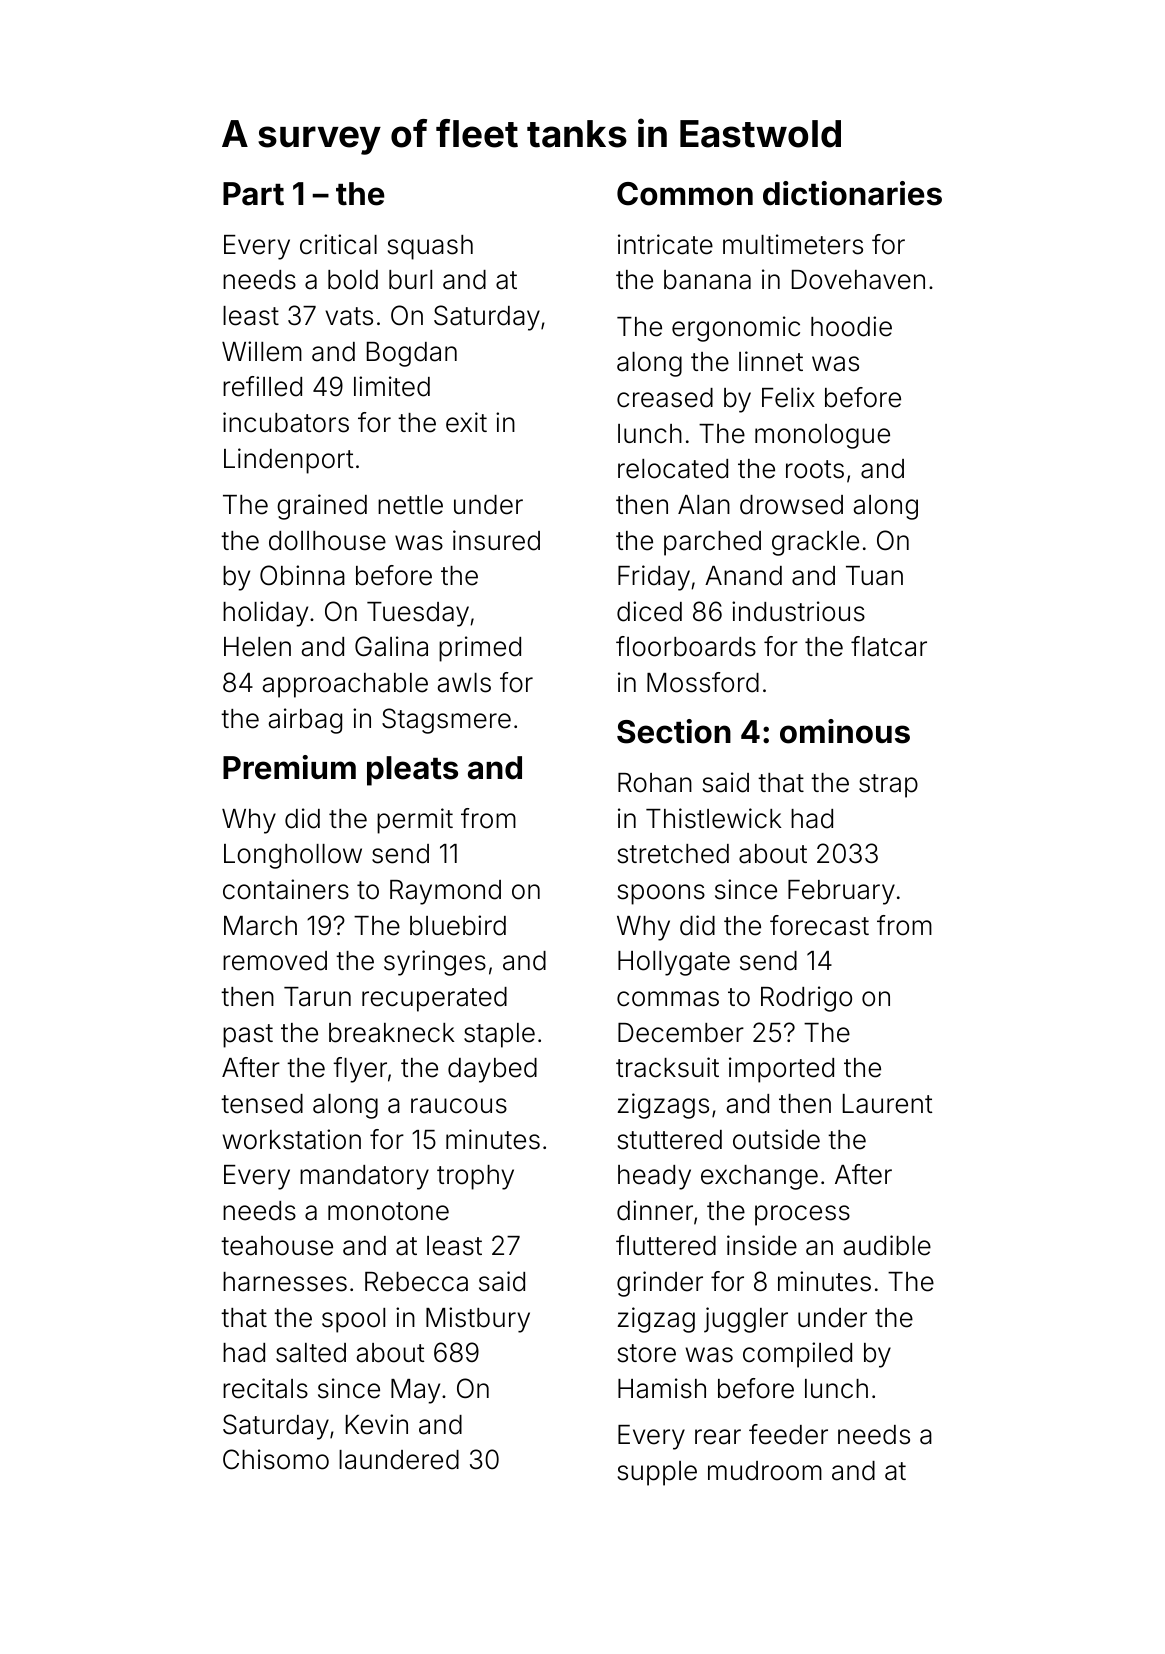 The image size is (1165, 1654). What do you see at coordinates (841, 892) in the screenshot?
I see `February` at bounding box center [841, 892].
